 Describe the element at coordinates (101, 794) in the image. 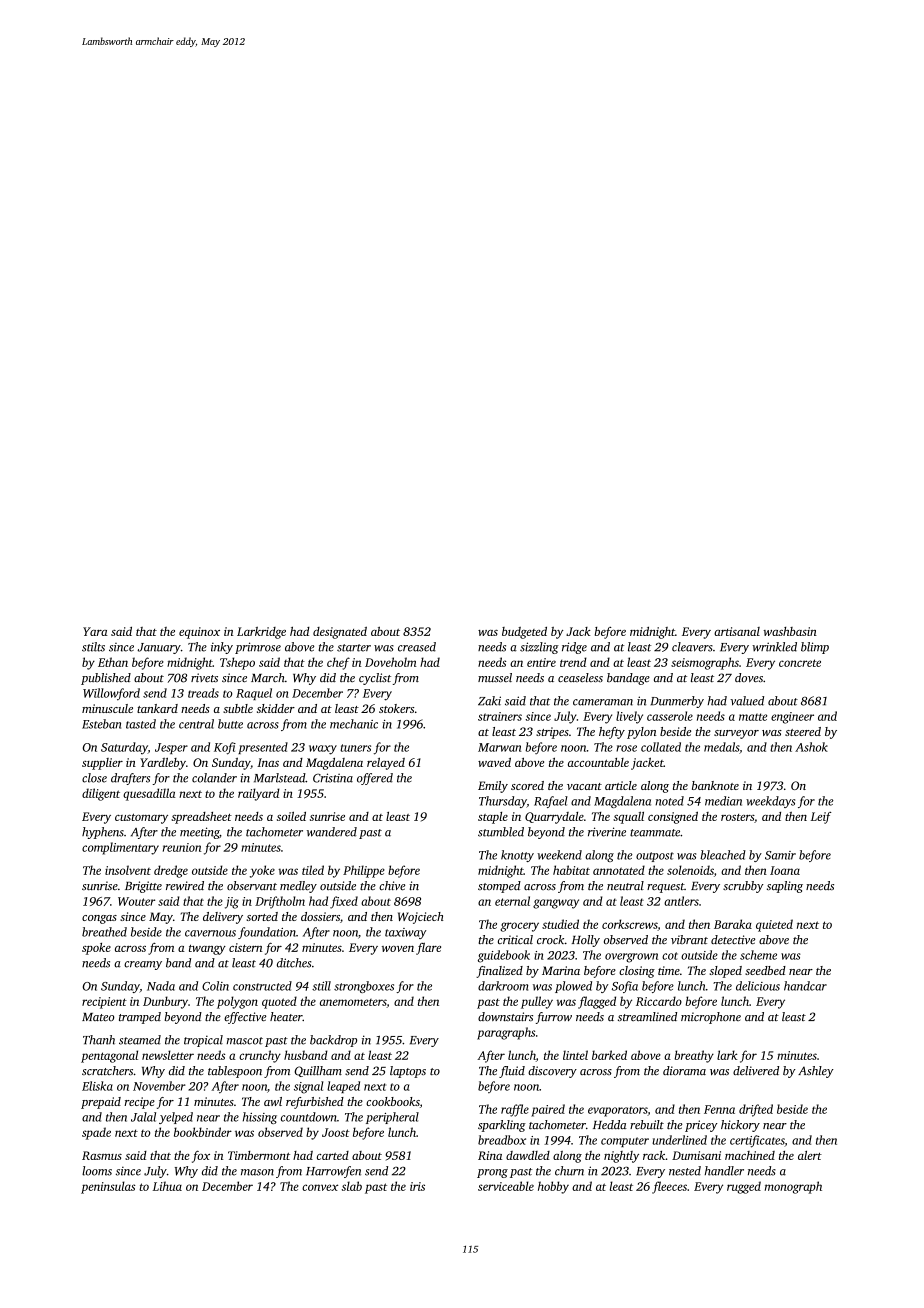

I see `diligent` at that location.
